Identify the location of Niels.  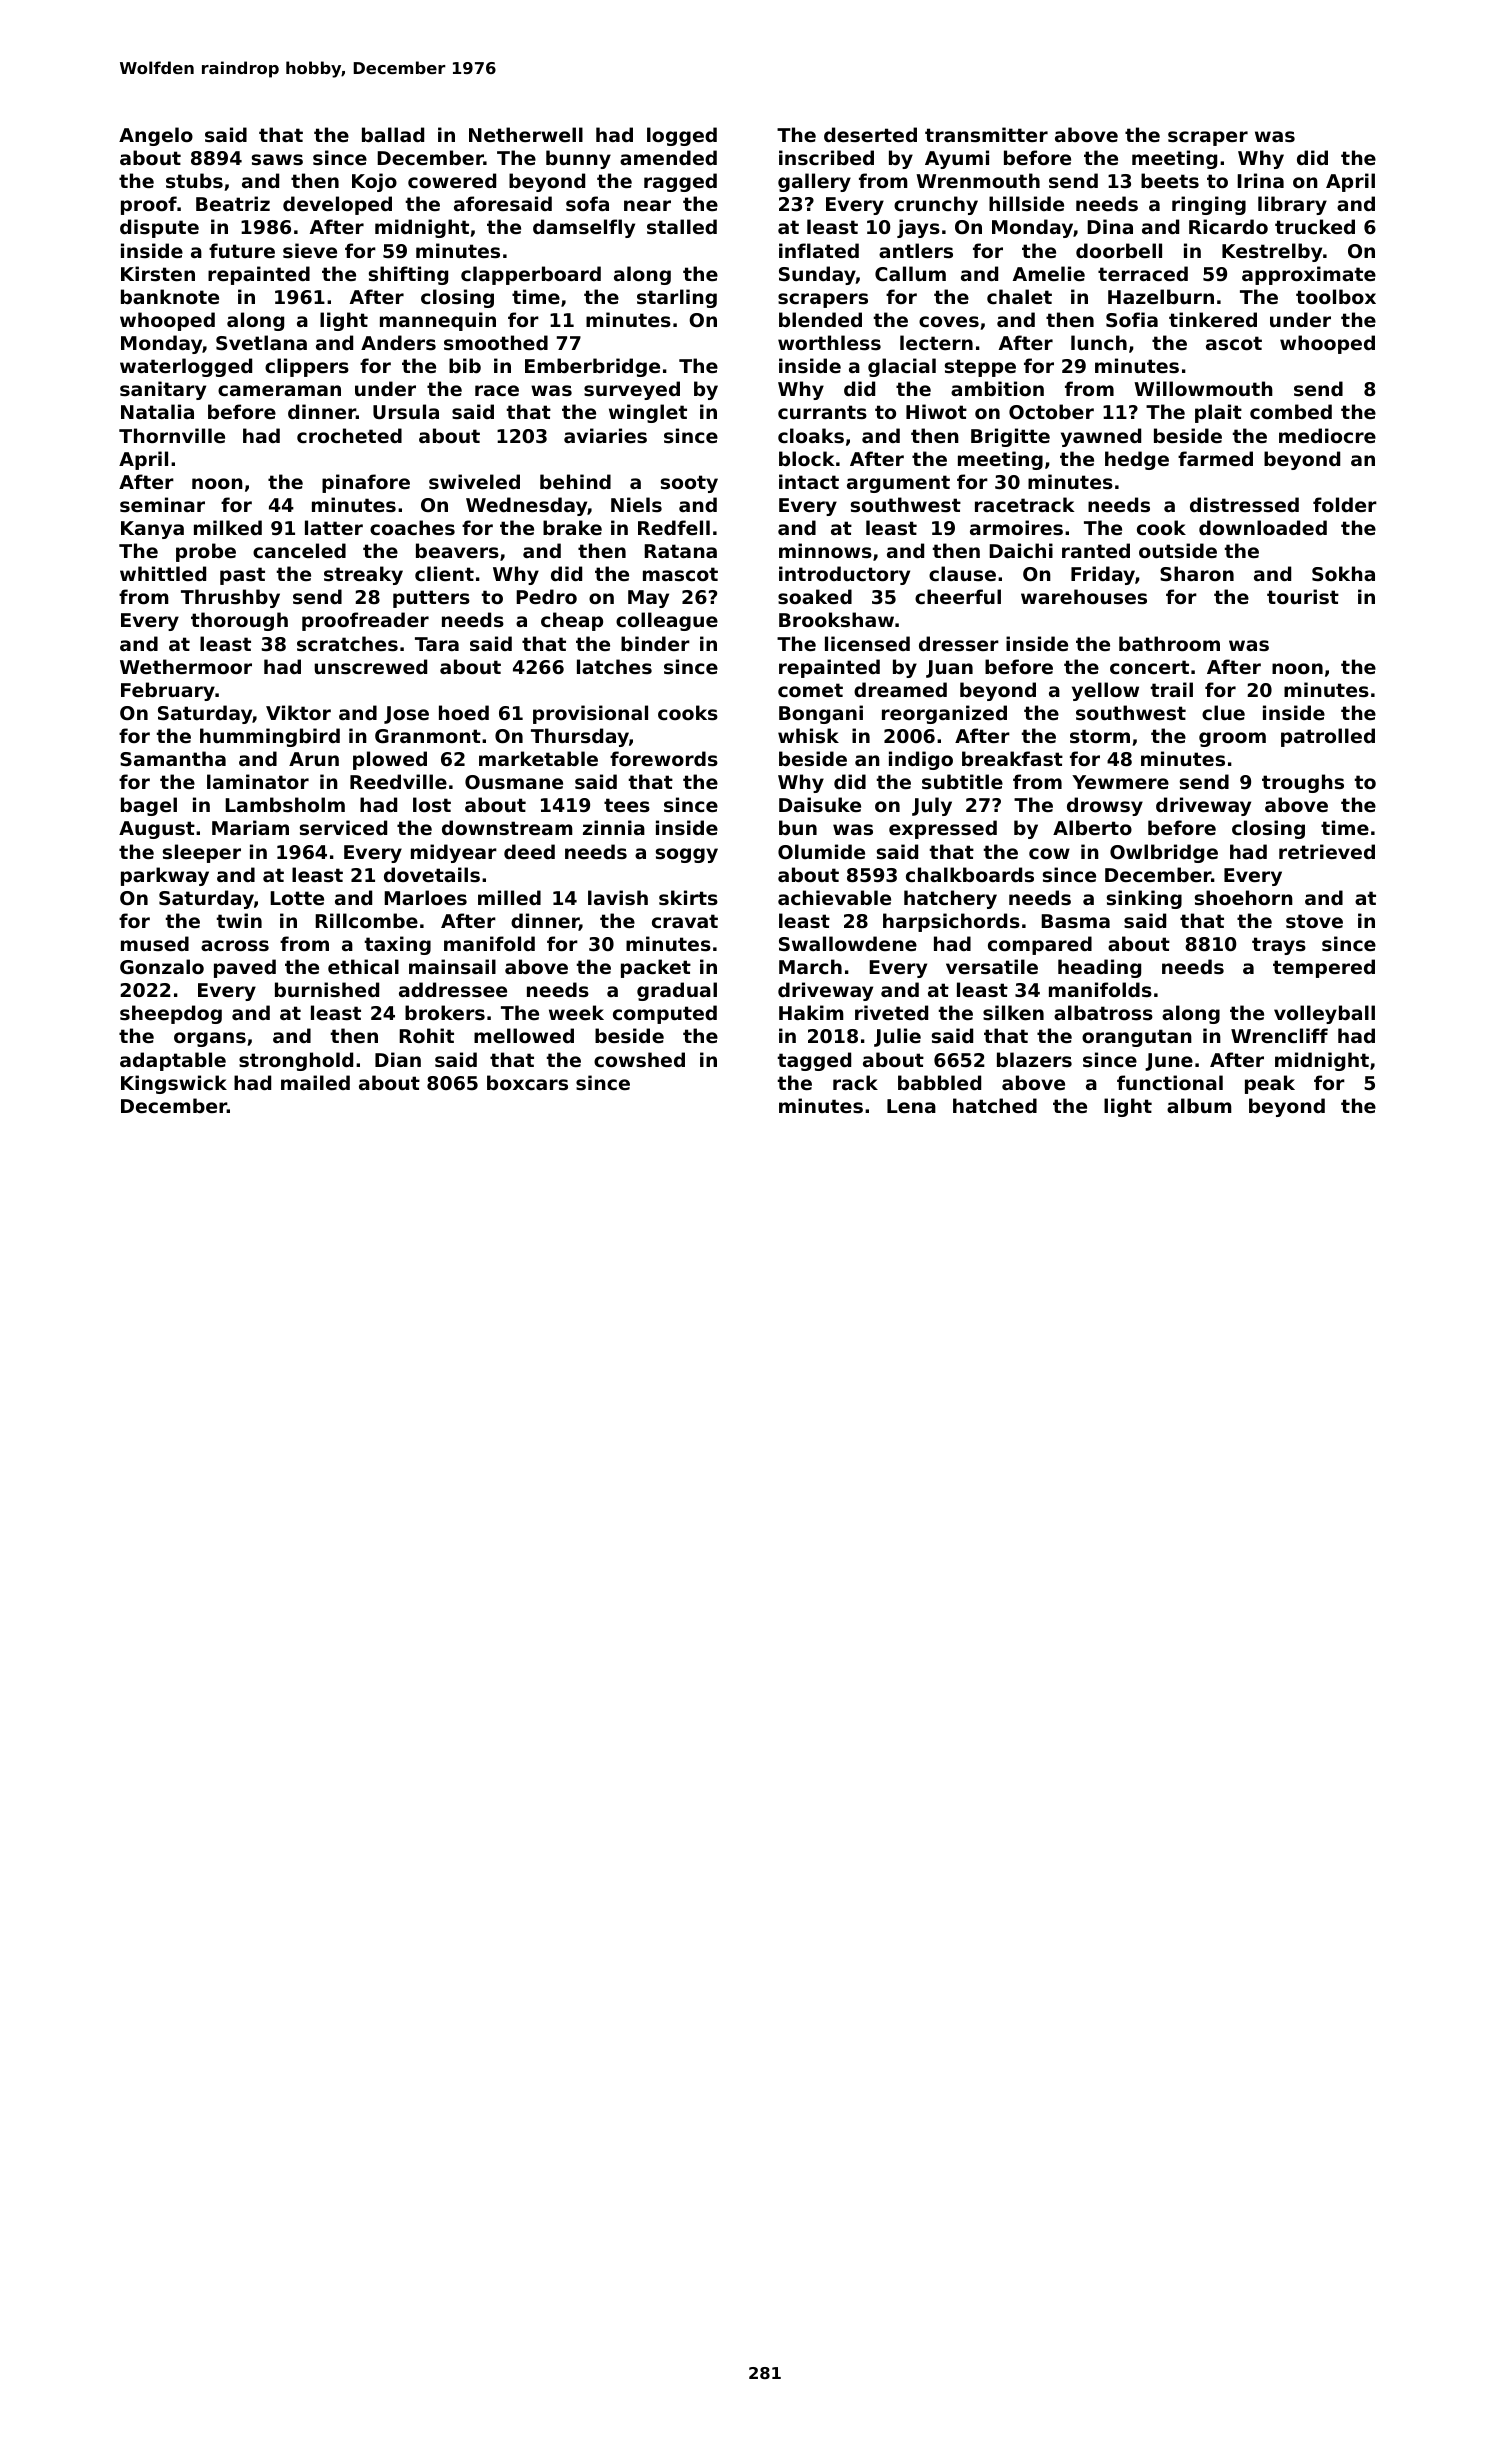
(636, 504).
